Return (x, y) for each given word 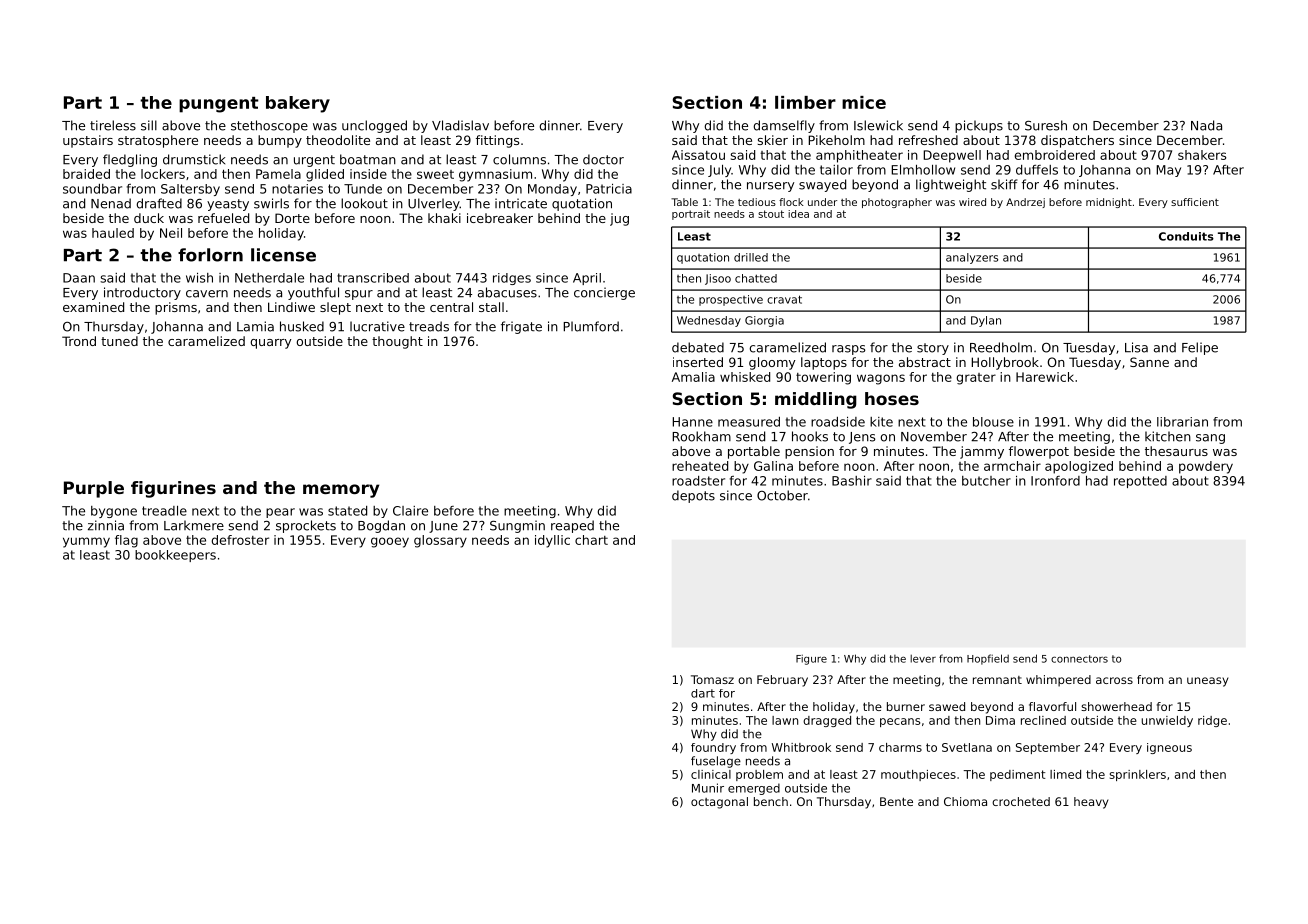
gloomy (772, 363)
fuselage (716, 762)
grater (976, 379)
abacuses (507, 292)
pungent (219, 105)
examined (93, 307)
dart (703, 693)
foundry (713, 748)
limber (805, 102)
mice (864, 102)
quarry (271, 344)
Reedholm (1001, 347)
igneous (1169, 748)
